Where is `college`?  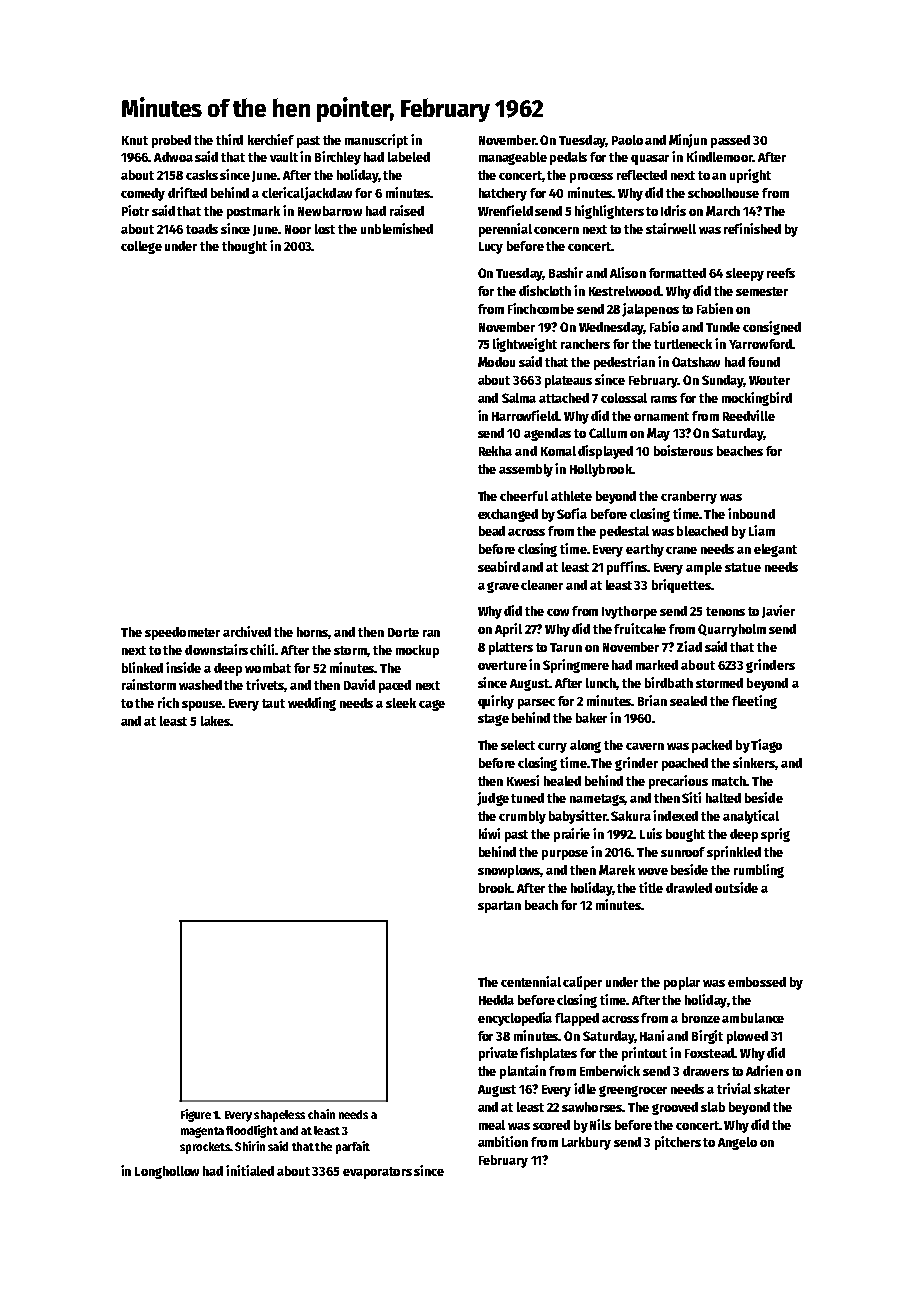 college is located at coordinates (141, 247).
